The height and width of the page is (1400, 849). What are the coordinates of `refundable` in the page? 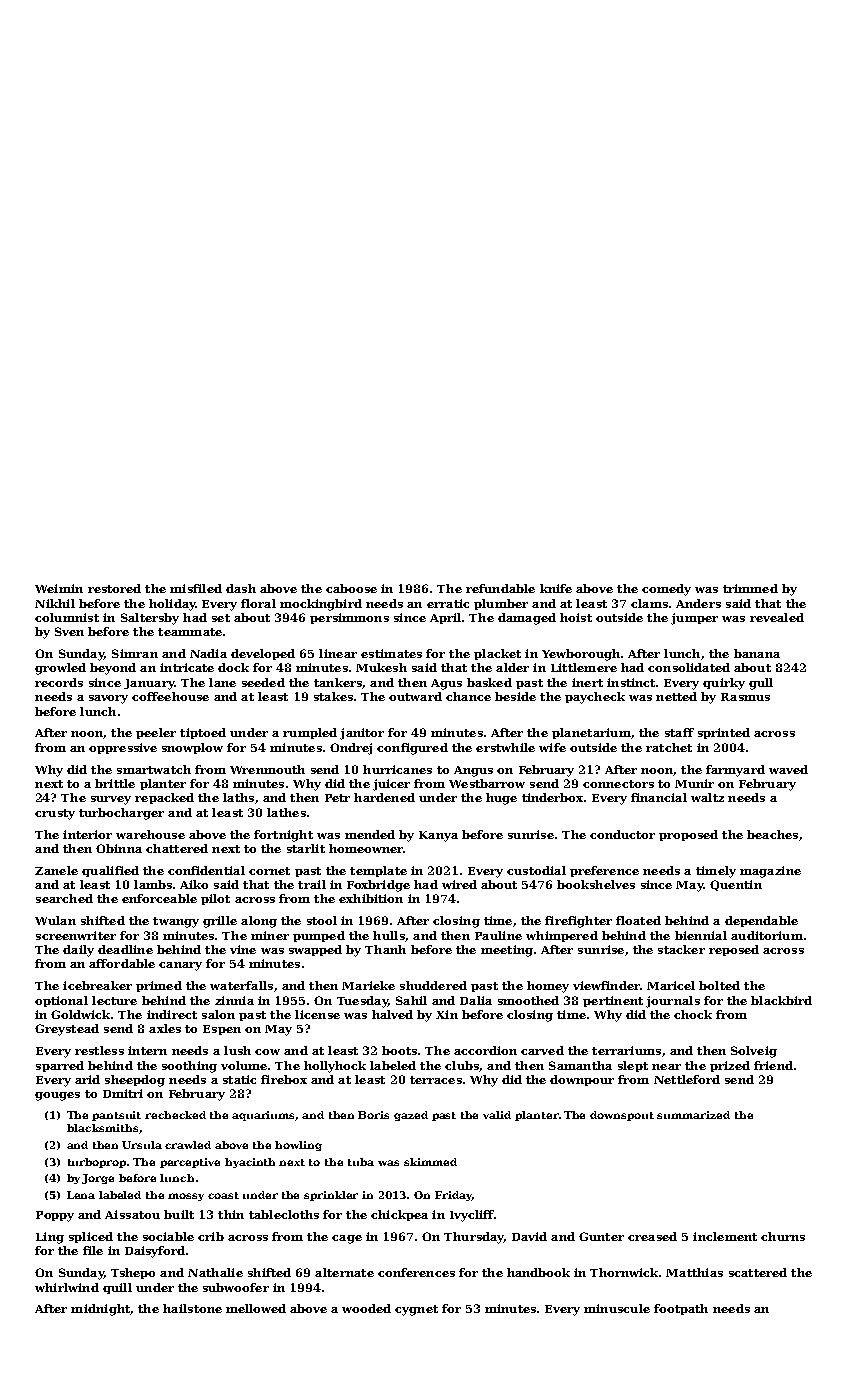 It's located at (500, 588).
